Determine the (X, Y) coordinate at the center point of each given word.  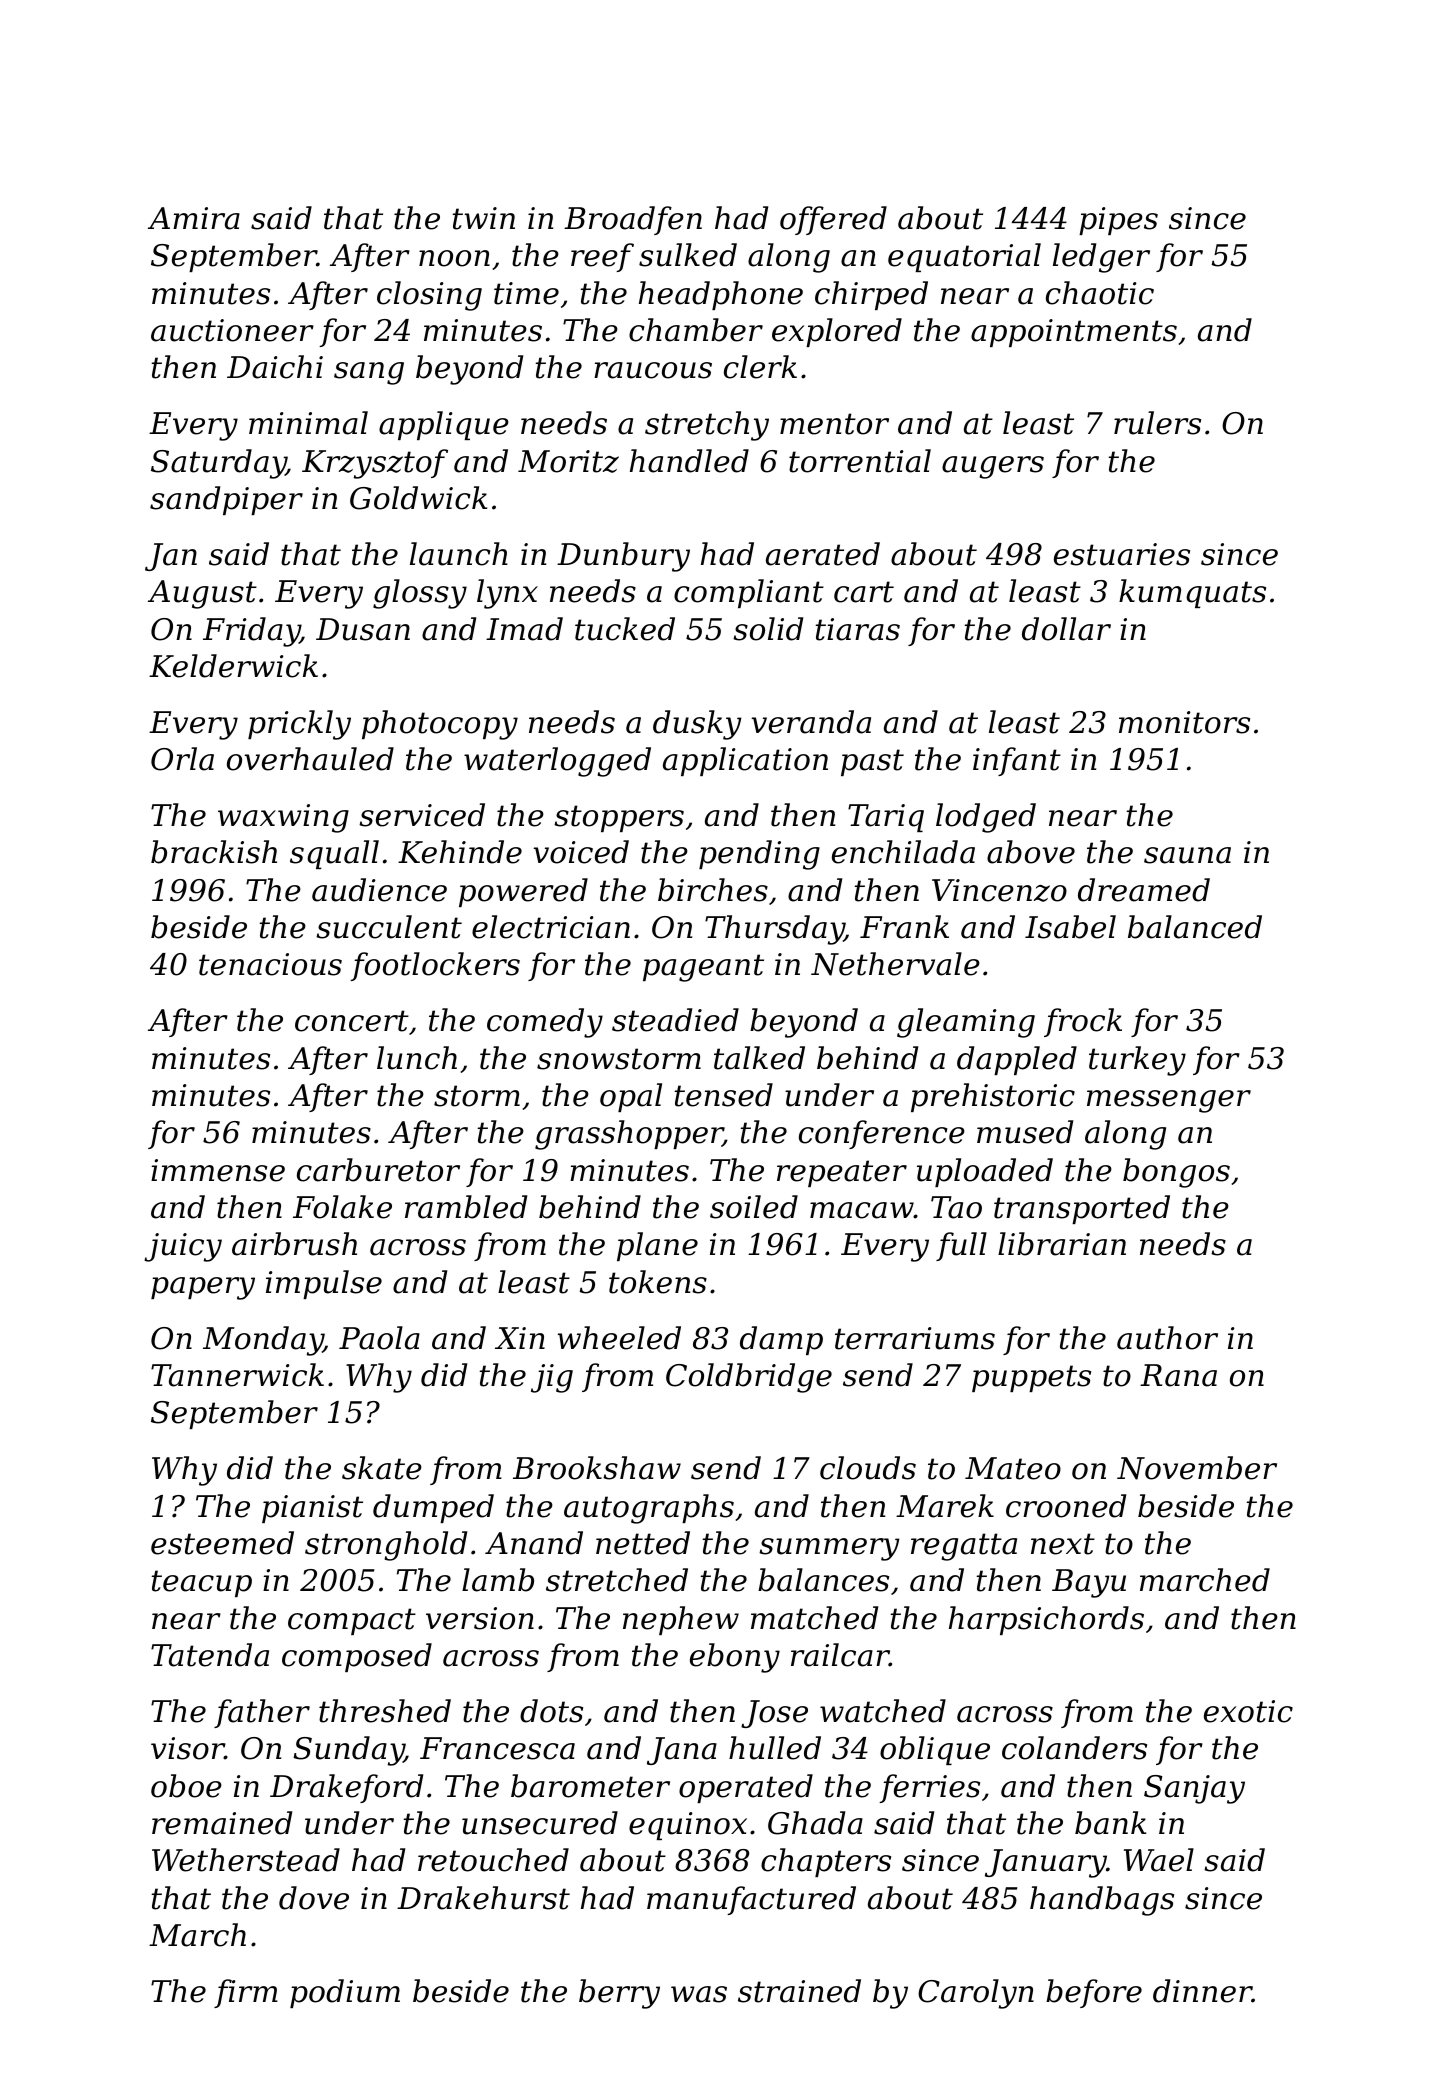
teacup (201, 1583)
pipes (1118, 221)
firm (246, 1993)
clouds (868, 1468)
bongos (1176, 1173)
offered (833, 220)
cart (864, 592)
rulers (1157, 423)
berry (619, 1994)
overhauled (310, 759)
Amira (194, 218)
